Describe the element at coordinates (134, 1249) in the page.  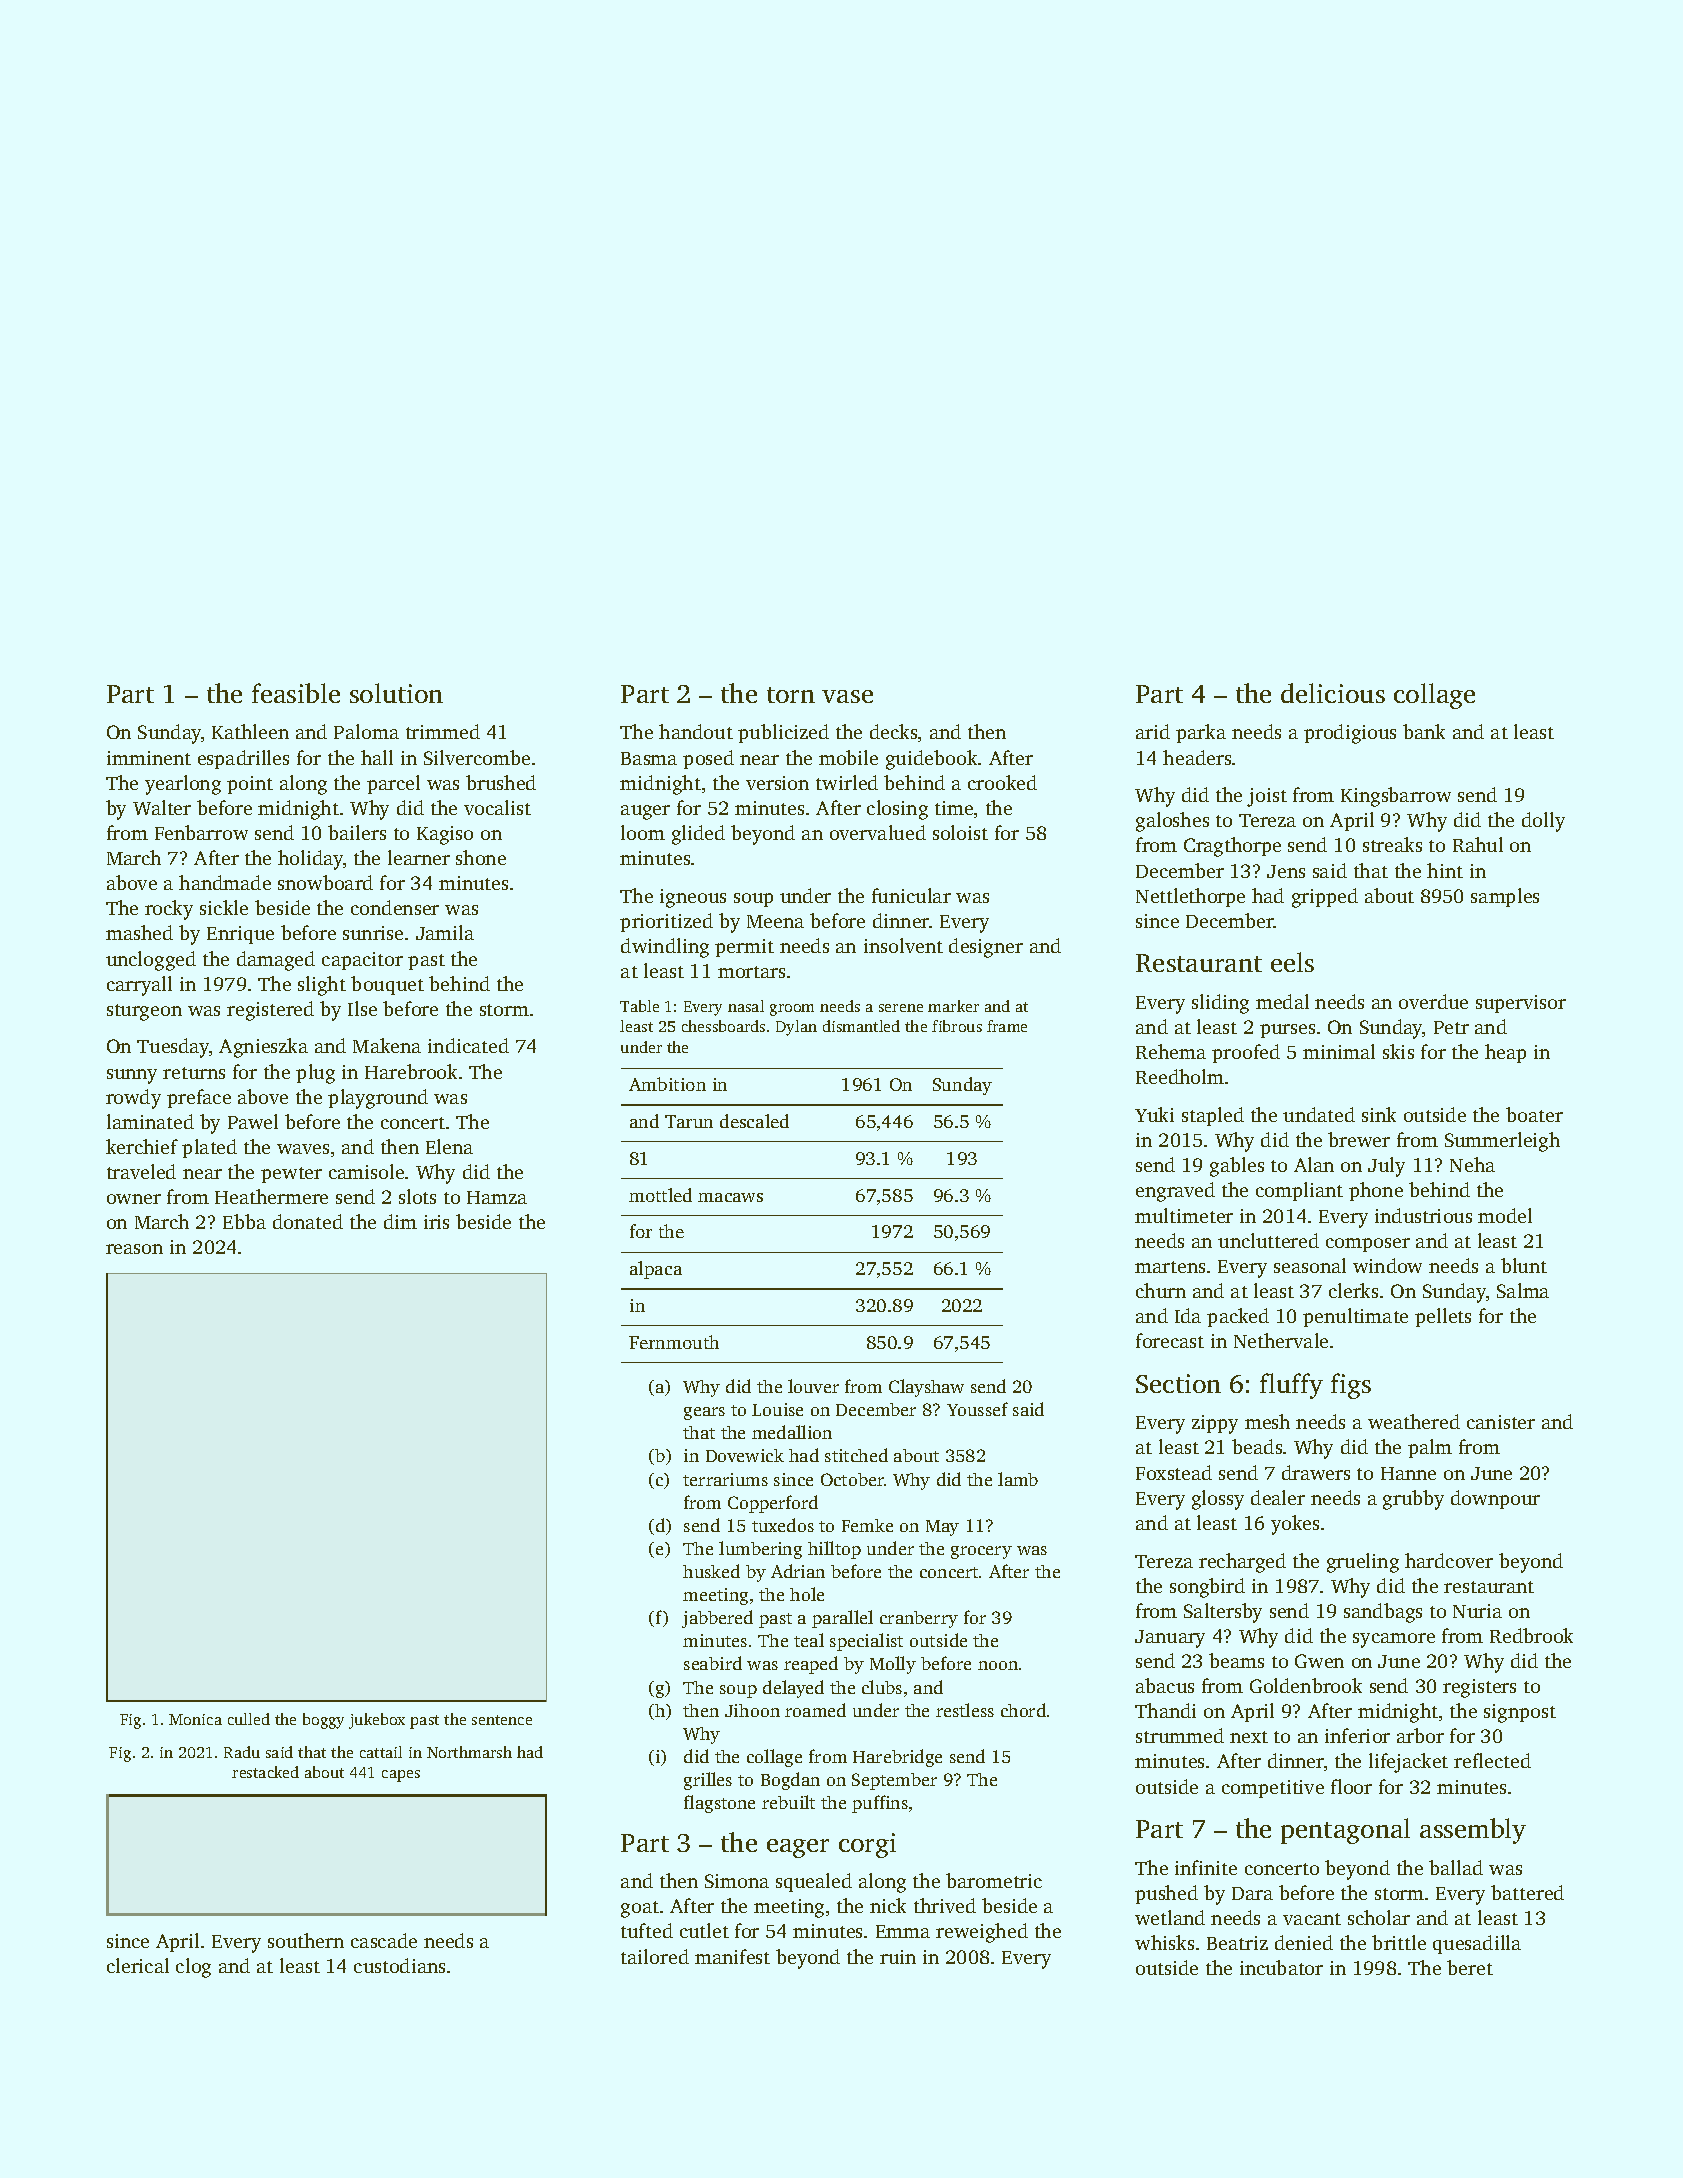
I see `reason` at that location.
